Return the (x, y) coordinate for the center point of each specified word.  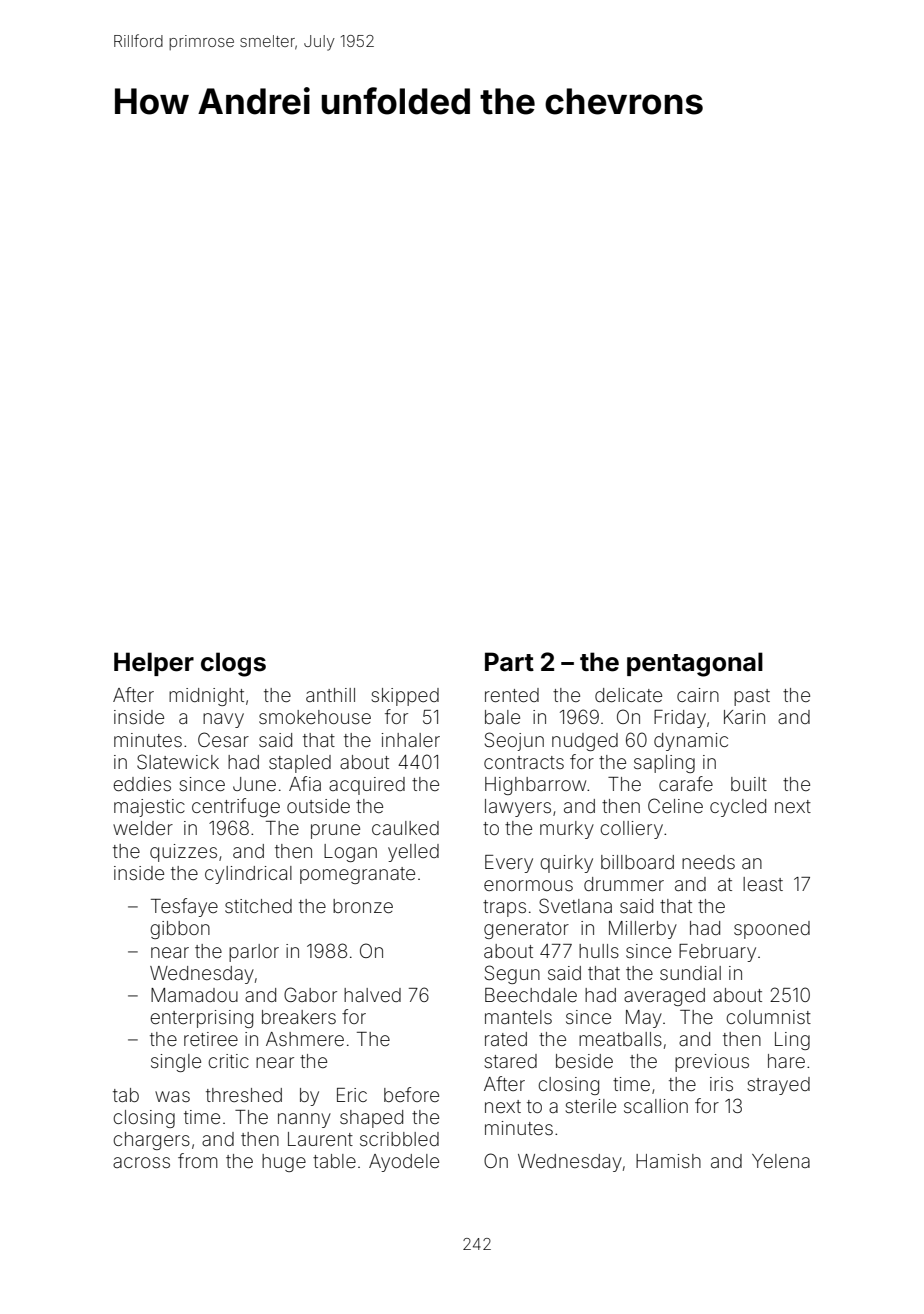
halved (372, 995)
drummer (624, 884)
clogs (233, 664)
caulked (405, 828)
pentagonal (695, 664)
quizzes (183, 853)
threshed (244, 1095)
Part (509, 662)
